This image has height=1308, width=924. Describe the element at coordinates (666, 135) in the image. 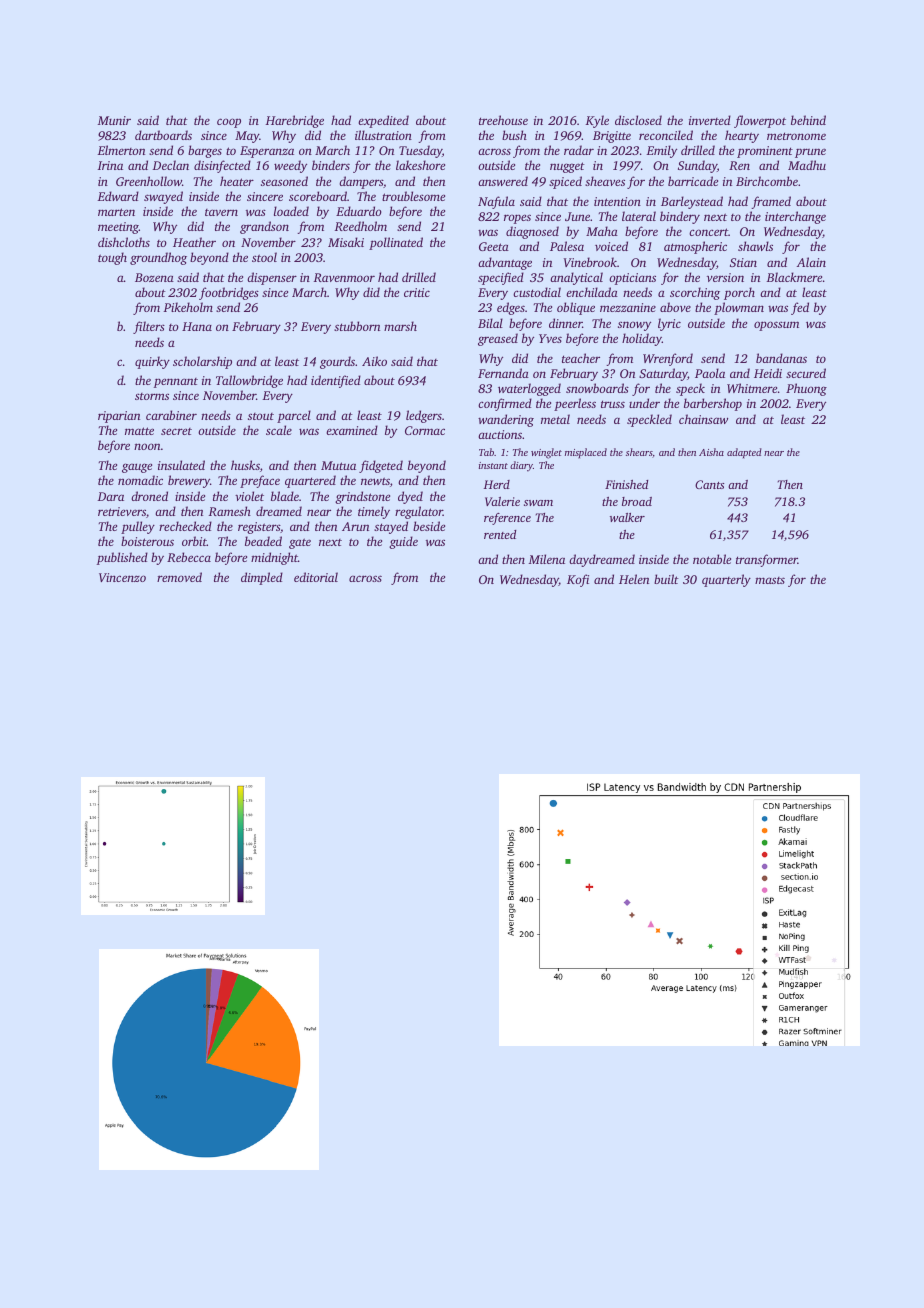

I see `reconciled` at that location.
